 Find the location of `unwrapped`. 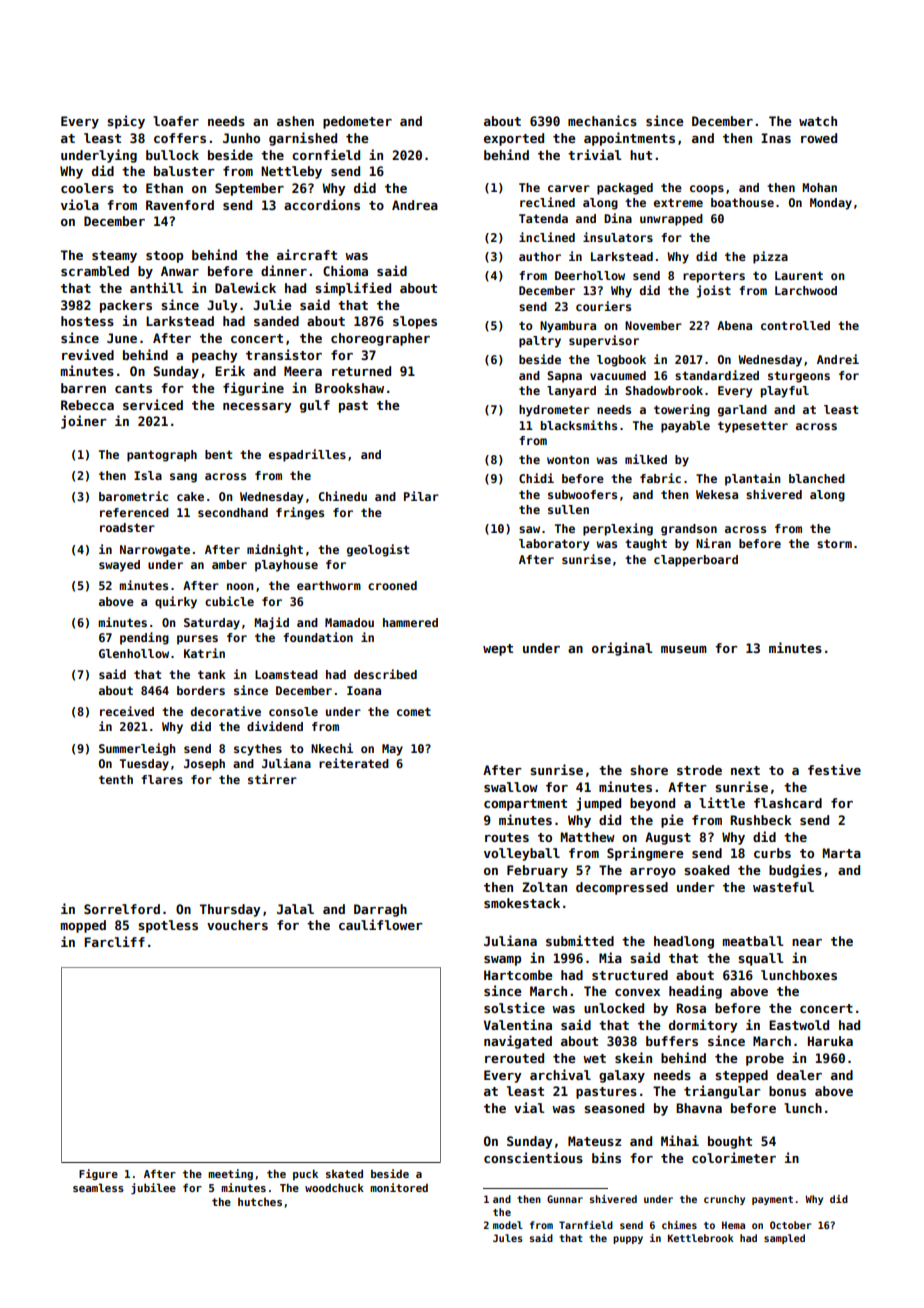

unwrapped is located at coordinates (671, 220).
